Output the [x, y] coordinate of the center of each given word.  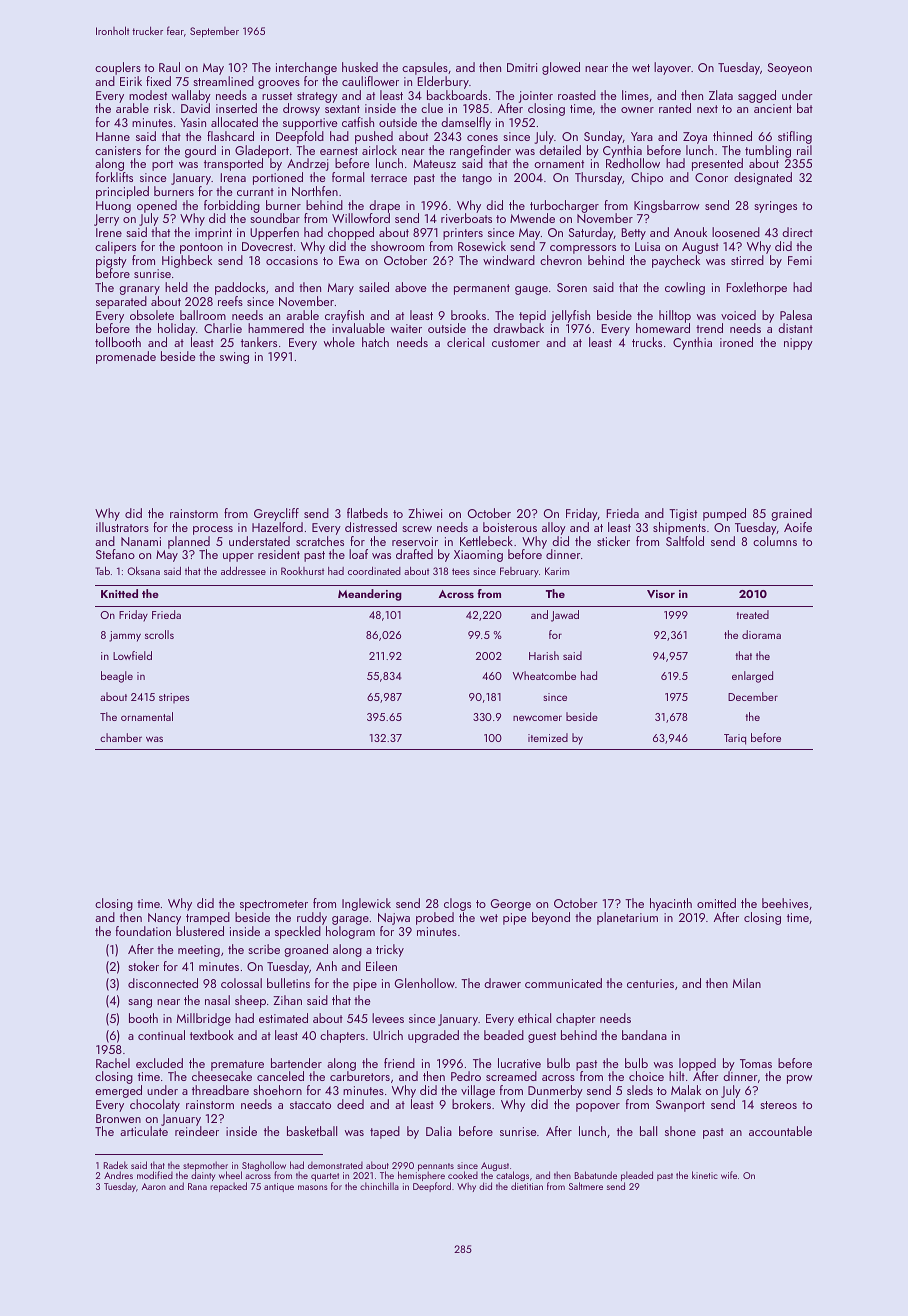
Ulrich [388, 1035]
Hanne [113, 136]
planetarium [627, 918]
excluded [159, 1063]
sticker [613, 541]
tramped [208, 918]
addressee [243, 571]
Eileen [381, 966]
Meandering [370, 595]
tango [477, 179]
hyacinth [671, 904]
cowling [685, 288]
